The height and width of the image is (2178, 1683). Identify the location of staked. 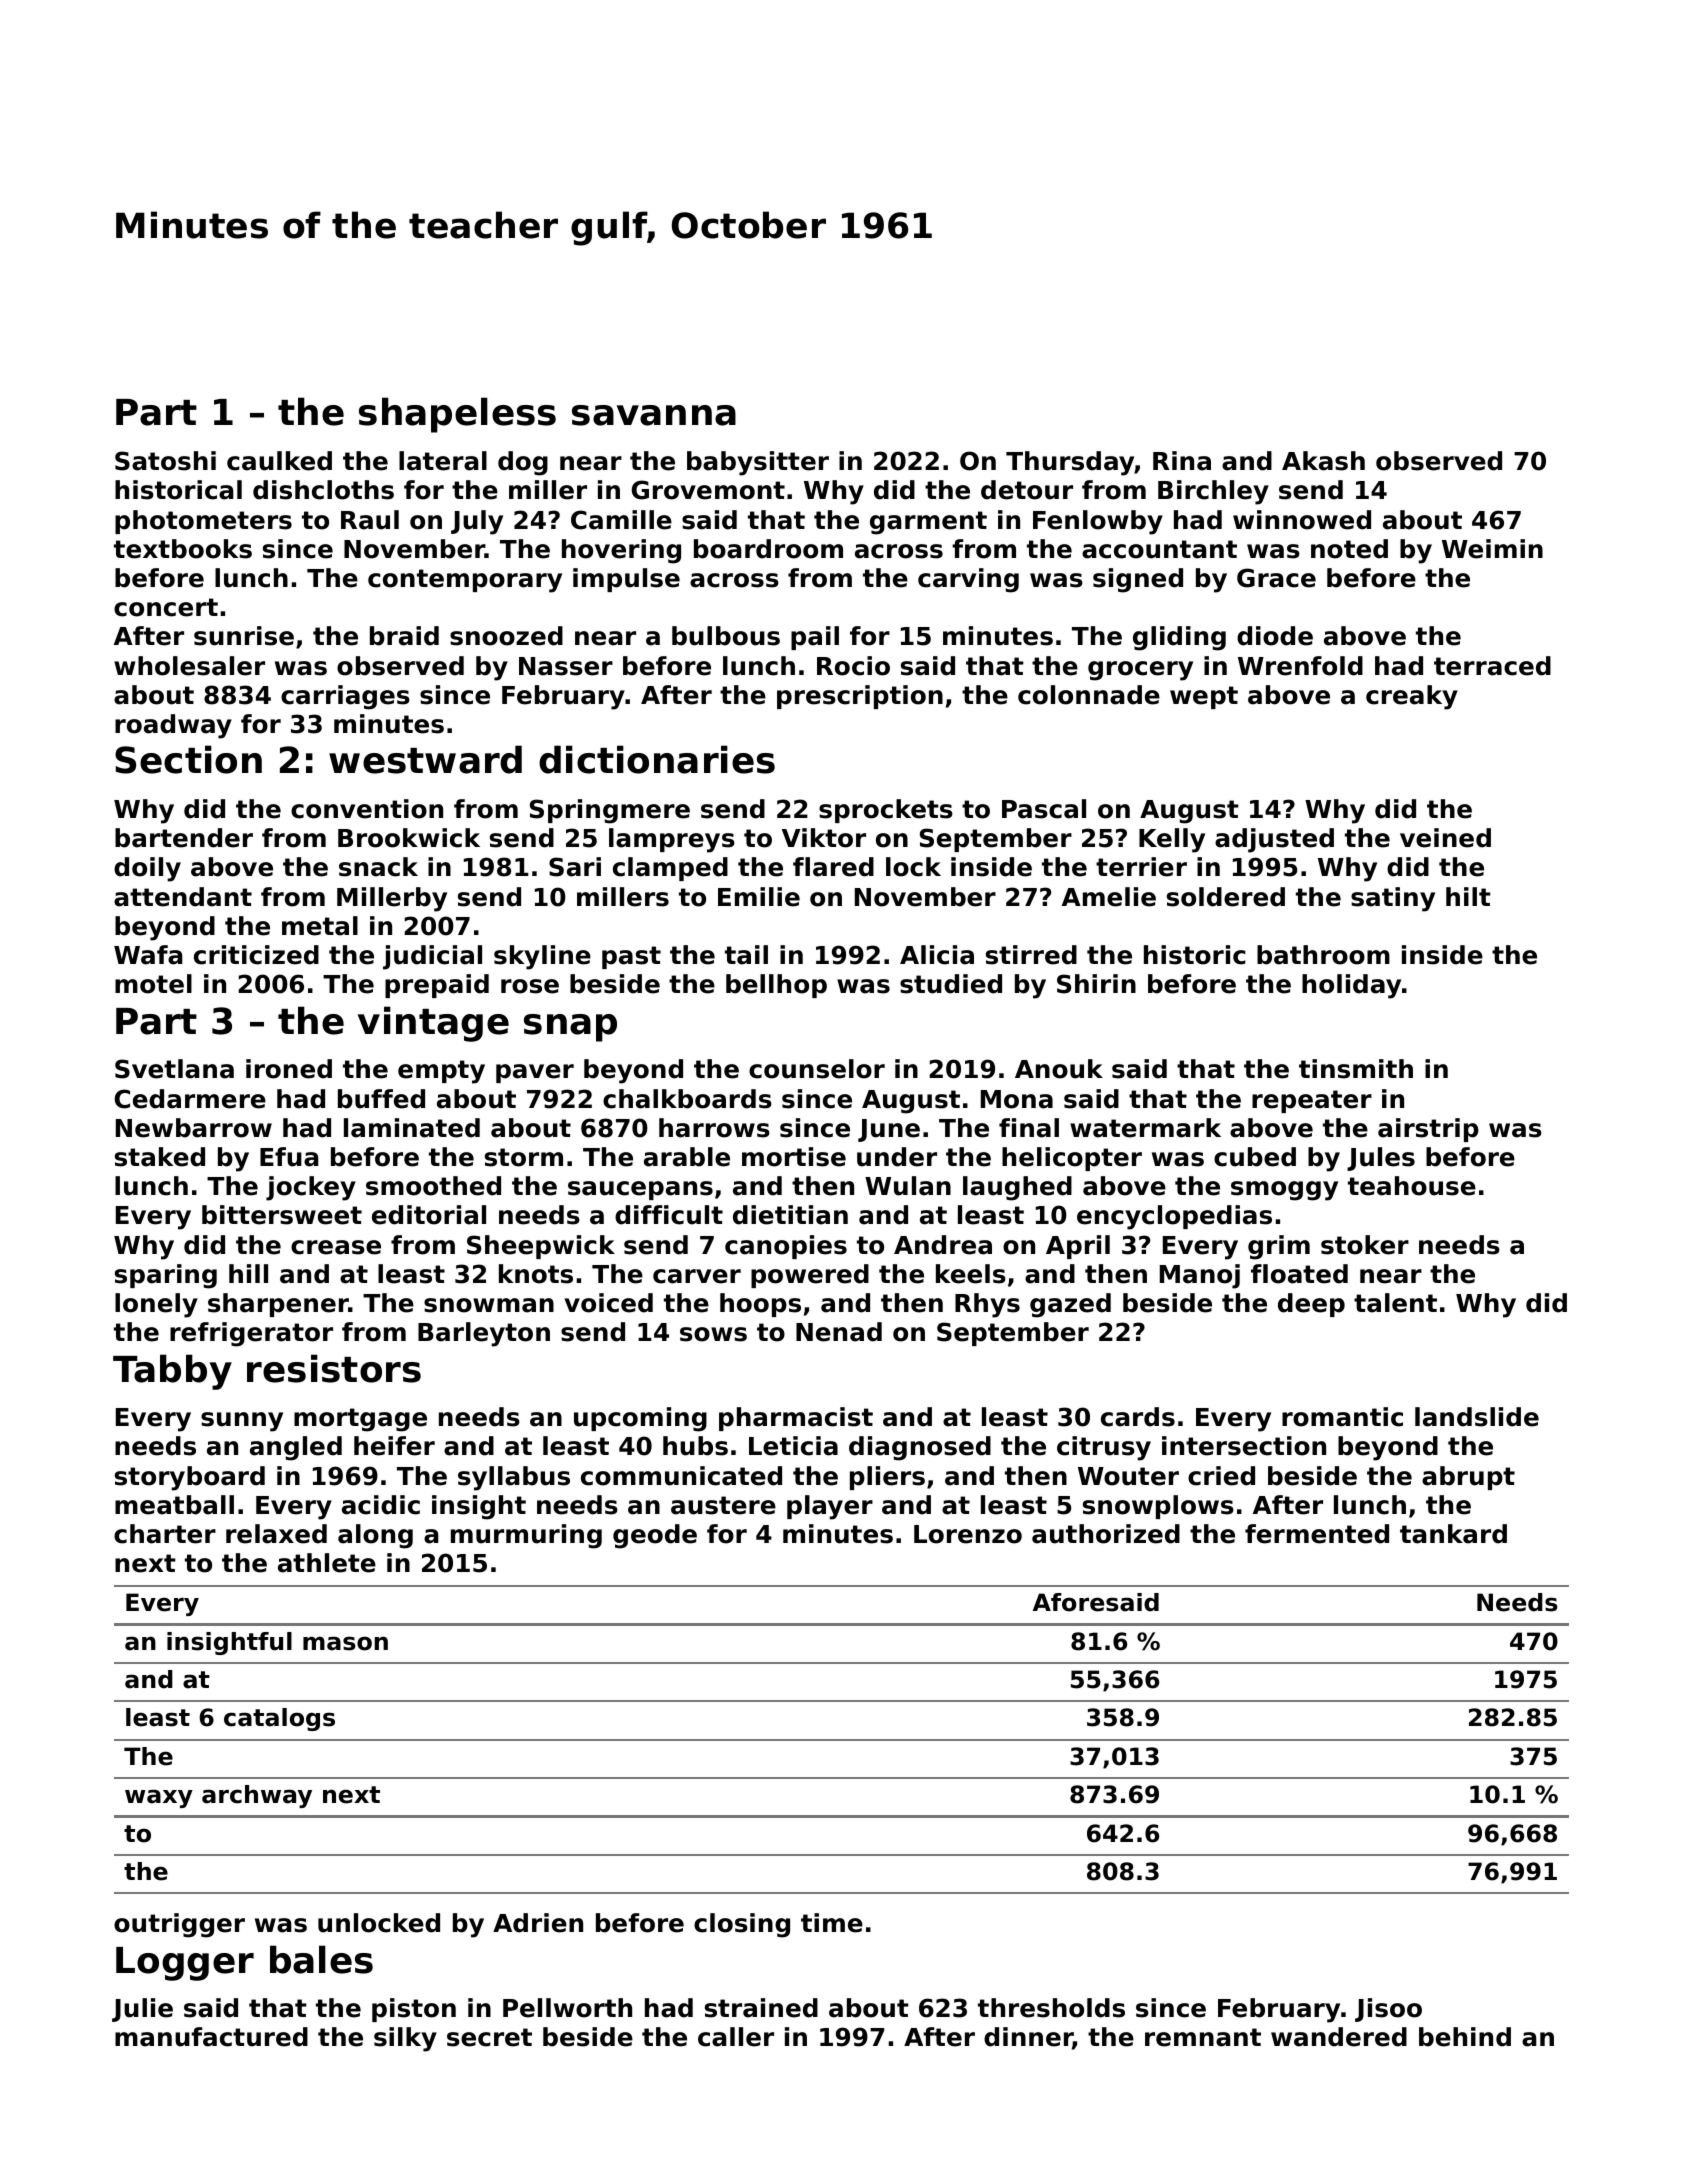
(160, 1157).
